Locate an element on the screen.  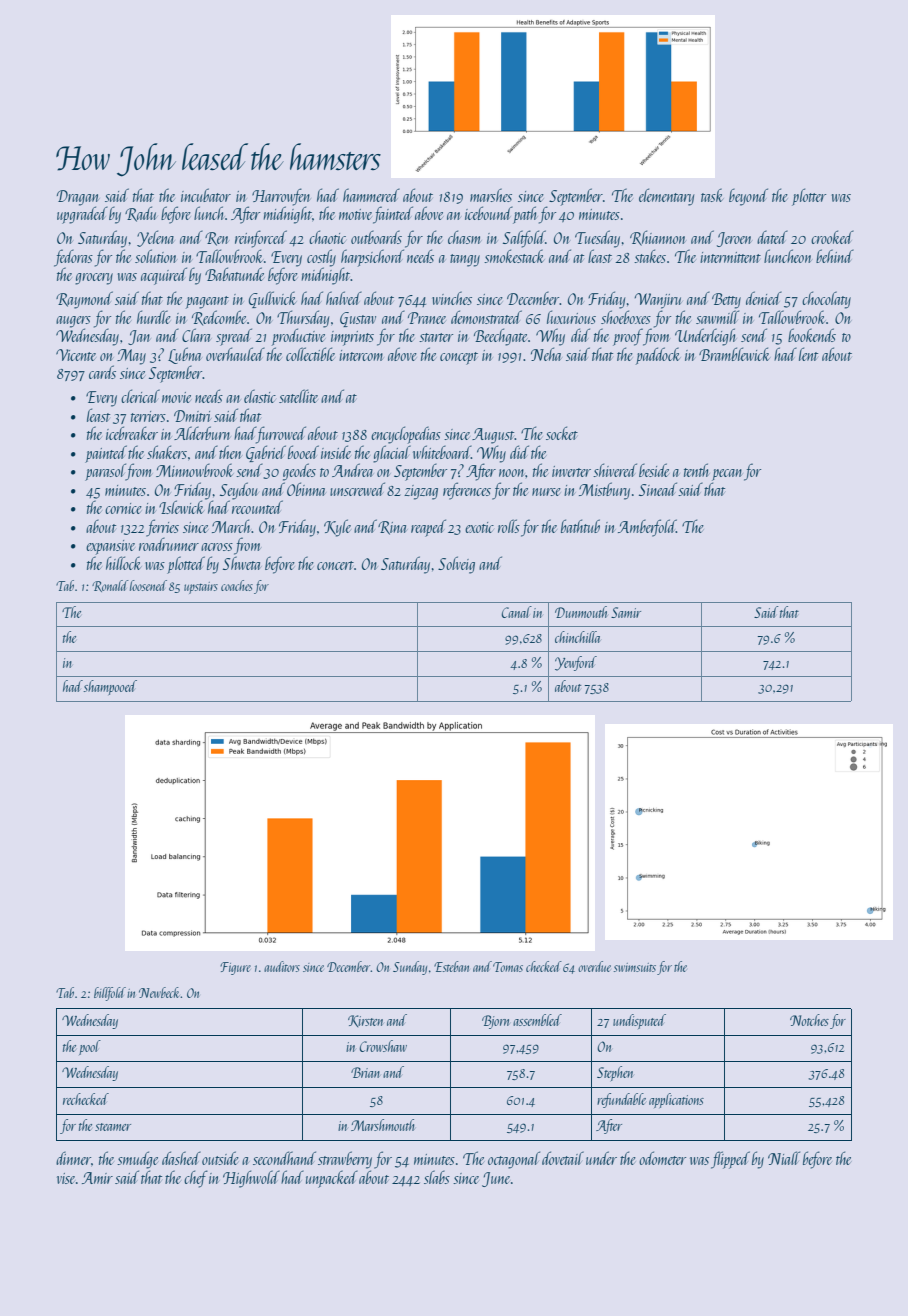
pool is located at coordinates (90, 1047).
